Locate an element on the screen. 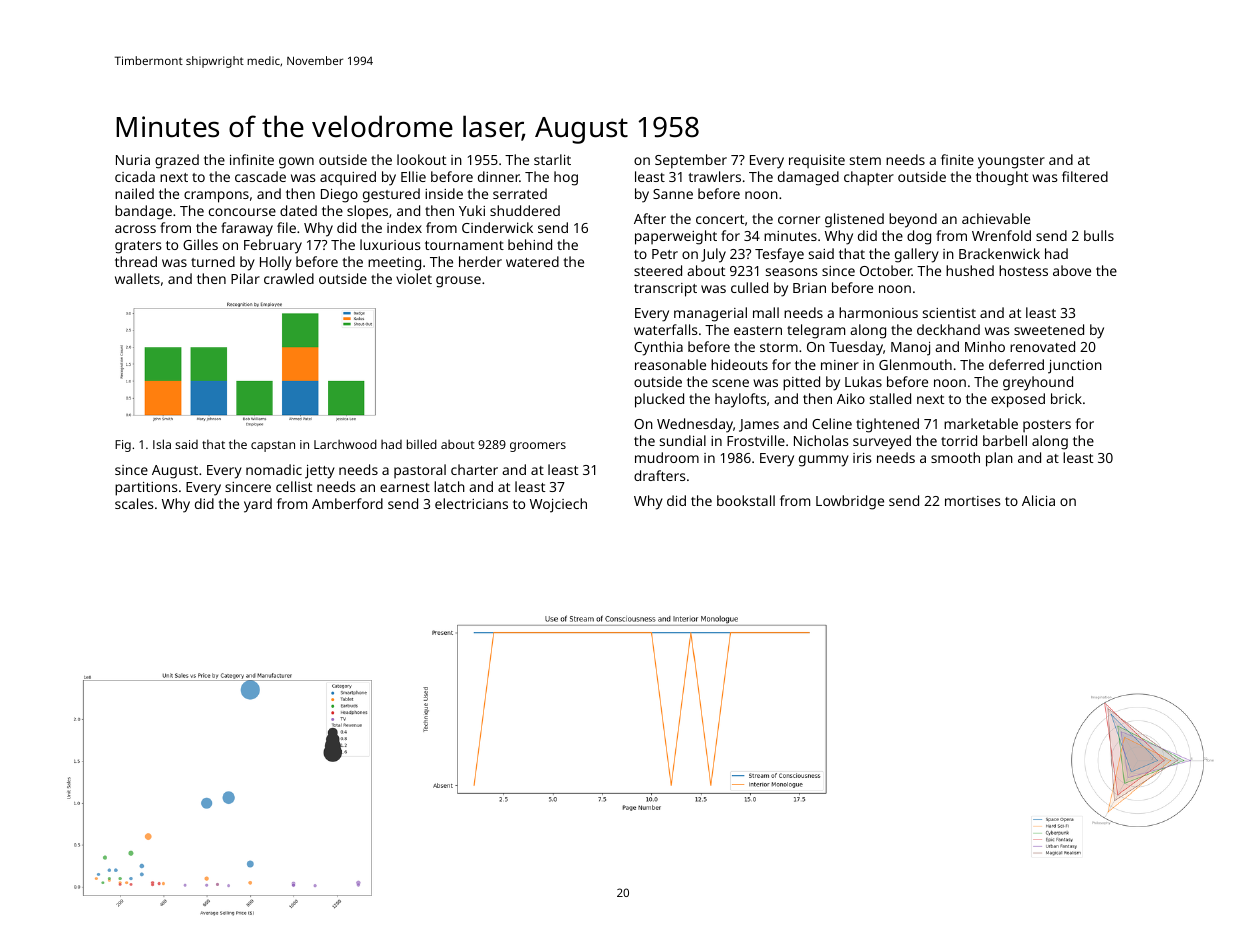 This screenshot has height=952, width=1233. behind is located at coordinates (530, 244).
